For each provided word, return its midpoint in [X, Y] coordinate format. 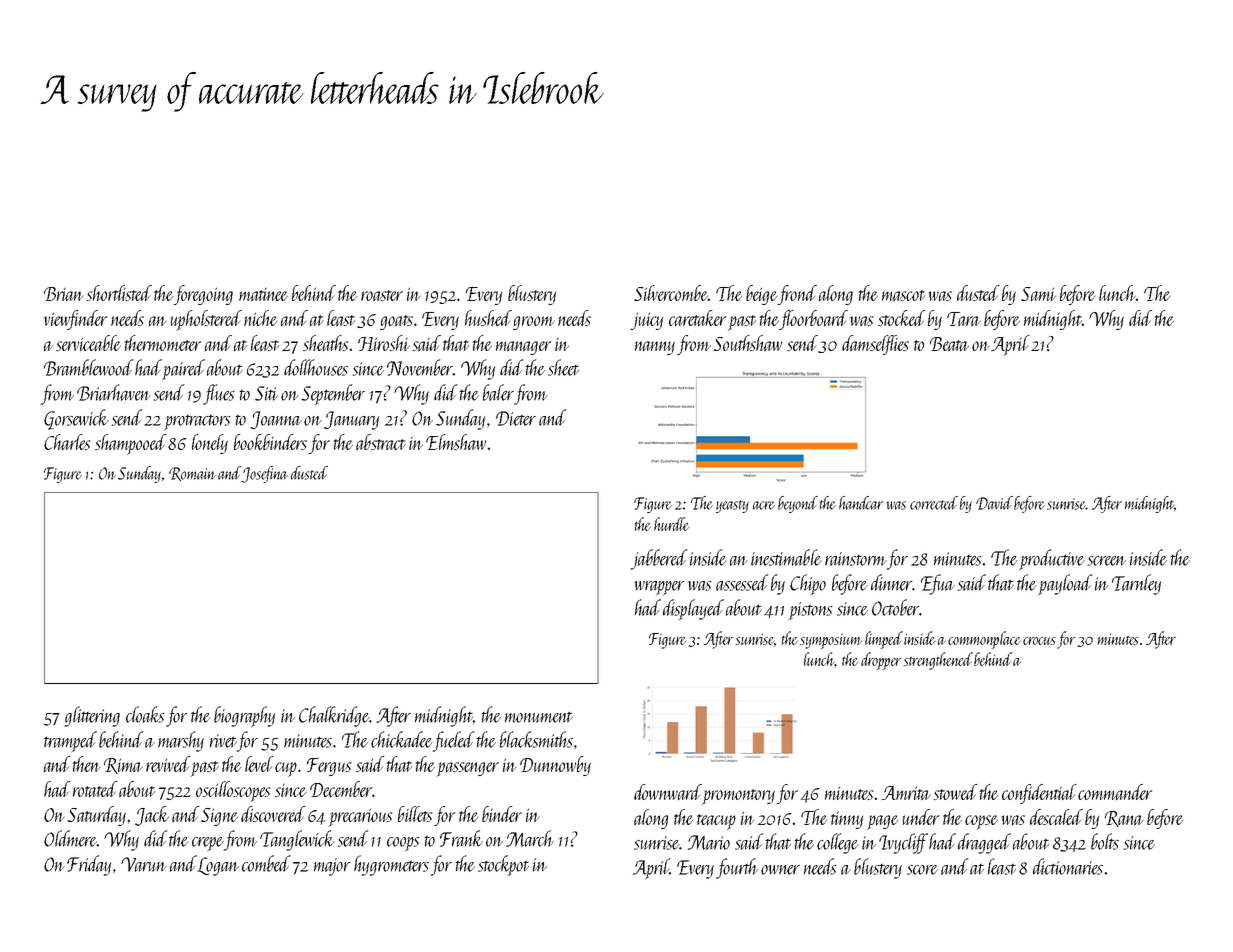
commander [1115, 792]
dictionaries [1068, 866]
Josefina [265, 474]
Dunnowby [555, 766]
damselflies [875, 345]
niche [260, 318]
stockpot [503, 865]
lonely [210, 444]
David [994, 503]
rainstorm [855, 559]
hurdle [671, 524]
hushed [488, 318]
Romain [192, 474]
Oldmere [70, 838]
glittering [92, 716]
